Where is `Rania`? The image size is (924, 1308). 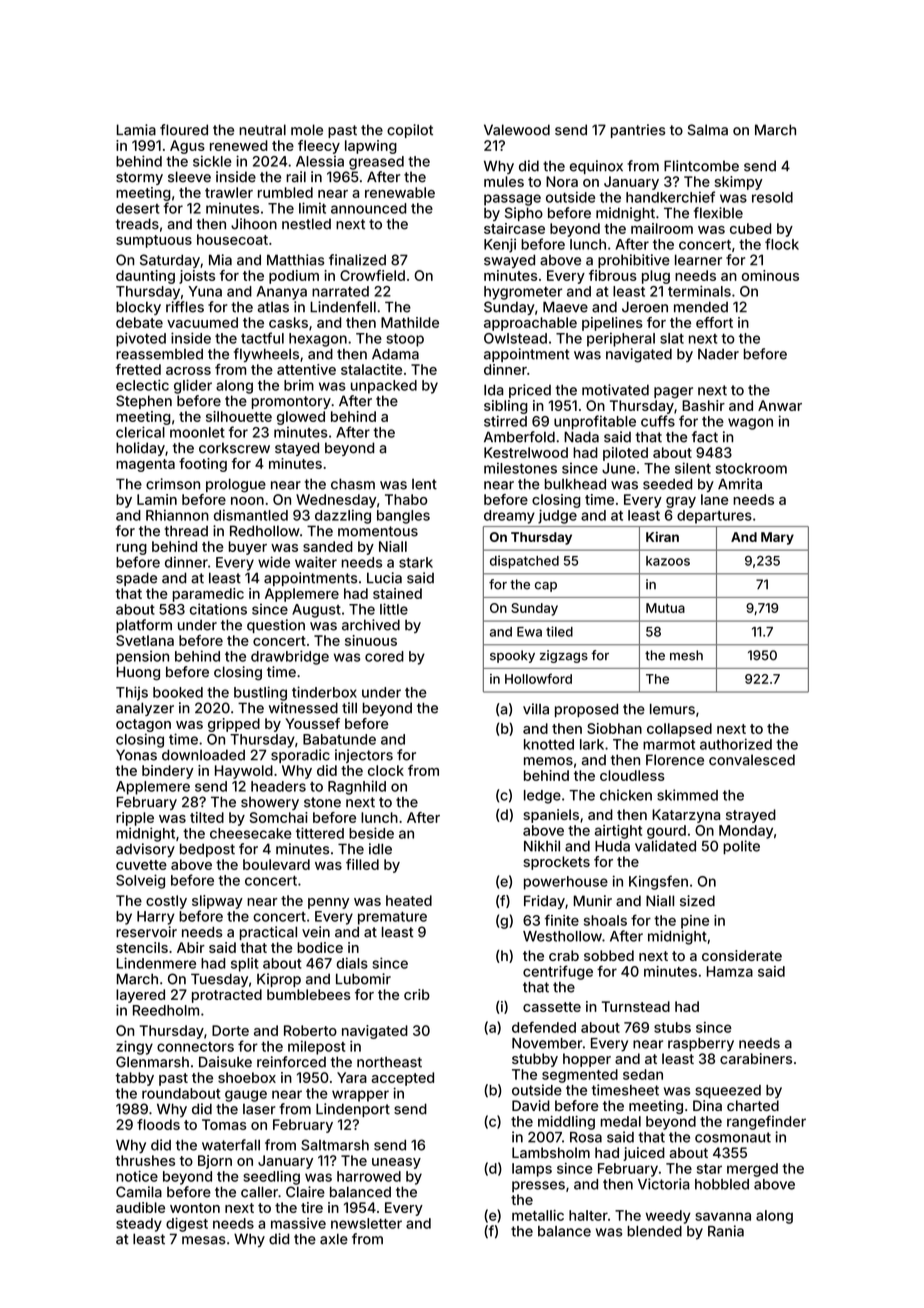 Rania is located at coordinates (726, 1231).
